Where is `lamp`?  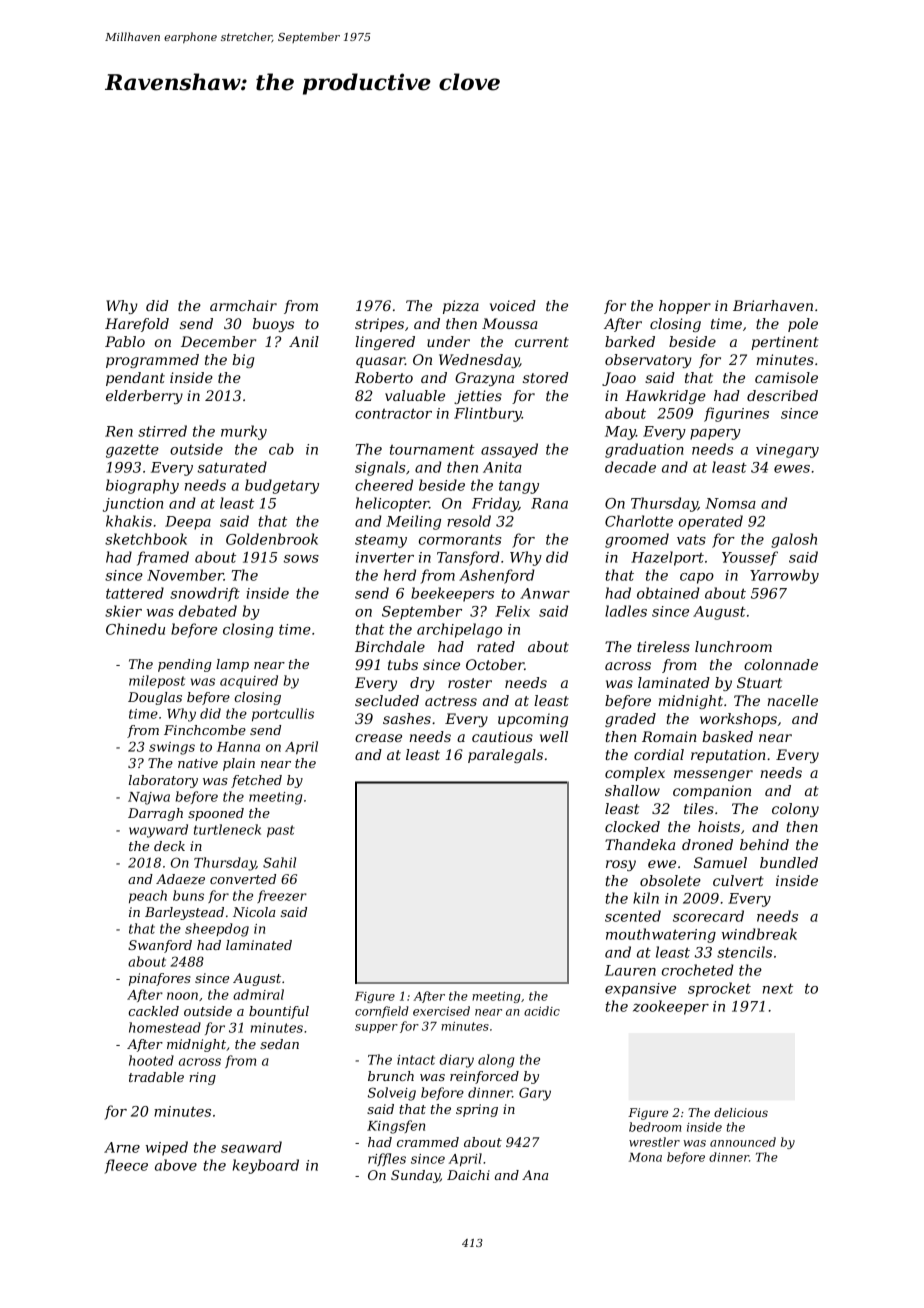 lamp is located at coordinates (232, 665).
